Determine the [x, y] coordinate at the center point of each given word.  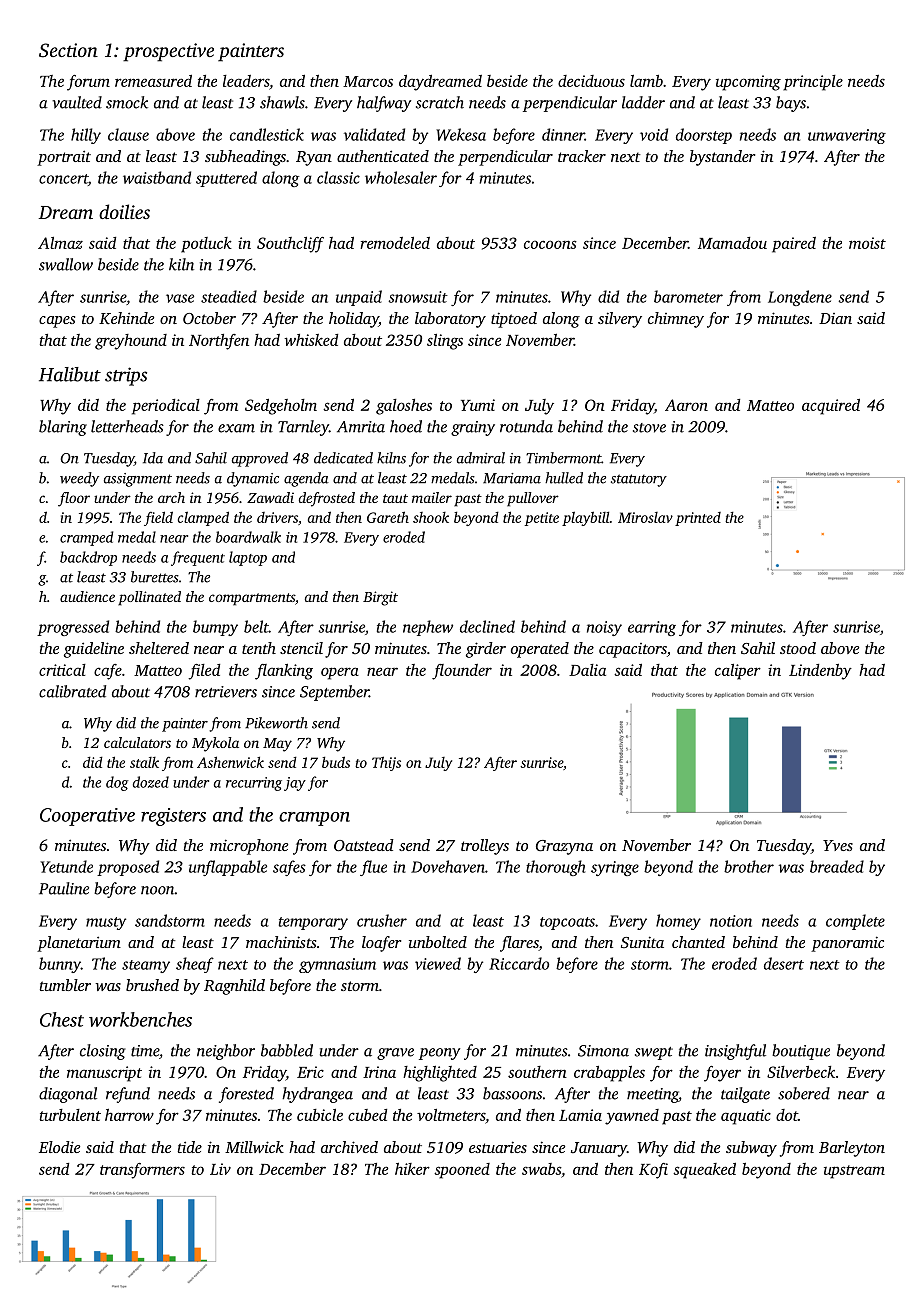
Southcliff [290, 245]
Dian [835, 318]
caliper [738, 672]
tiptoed [514, 320]
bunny [60, 965]
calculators [137, 742]
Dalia [587, 670]
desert [784, 963]
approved [260, 459]
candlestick [267, 134]
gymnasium [337, 965]
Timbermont [564, 458]
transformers [142, 1171]
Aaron [686, 405]
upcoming [748, 83]
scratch [440, 102]
